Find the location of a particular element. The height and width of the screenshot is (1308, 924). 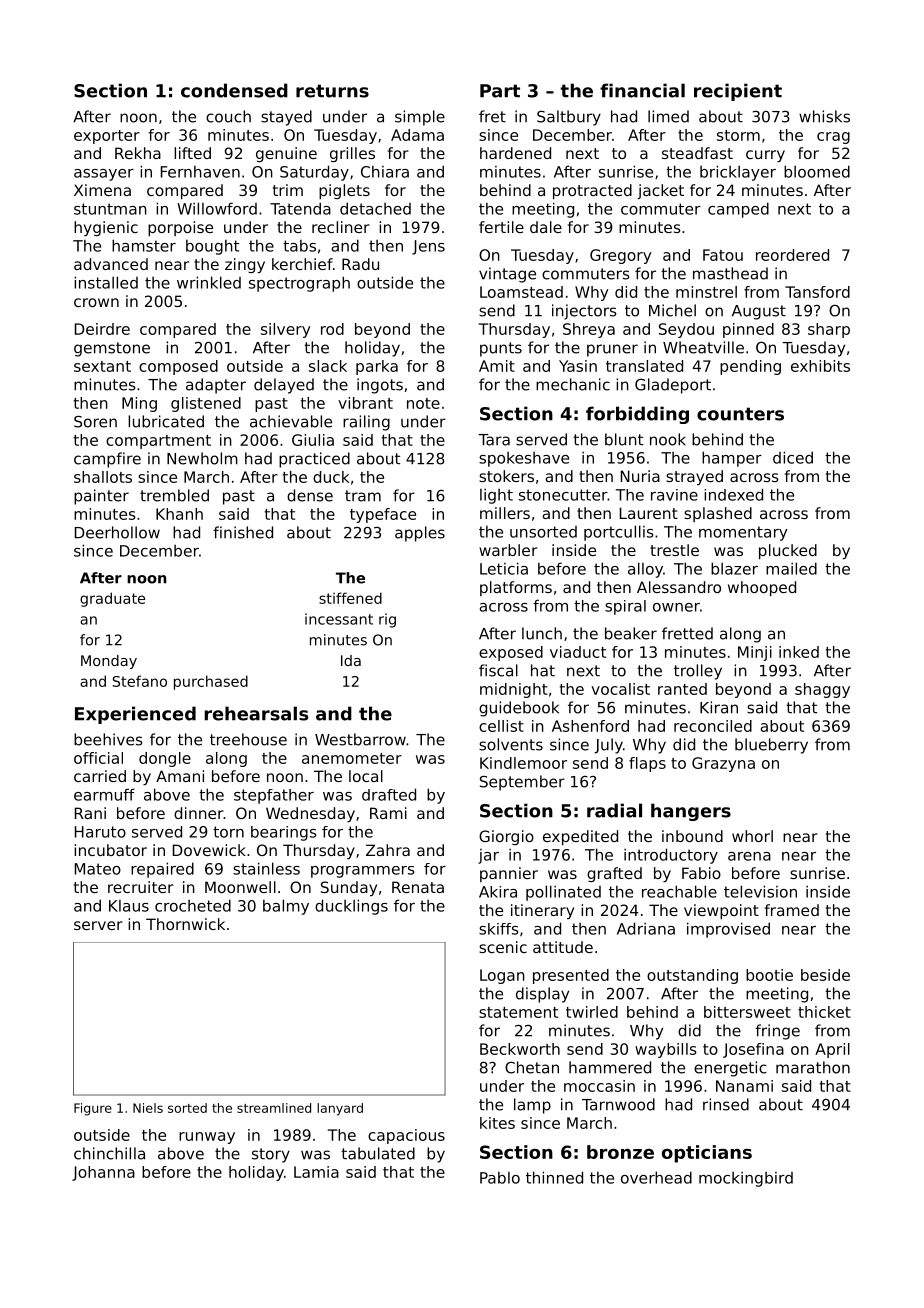

Stefano is located at coordinates (139, 681).
